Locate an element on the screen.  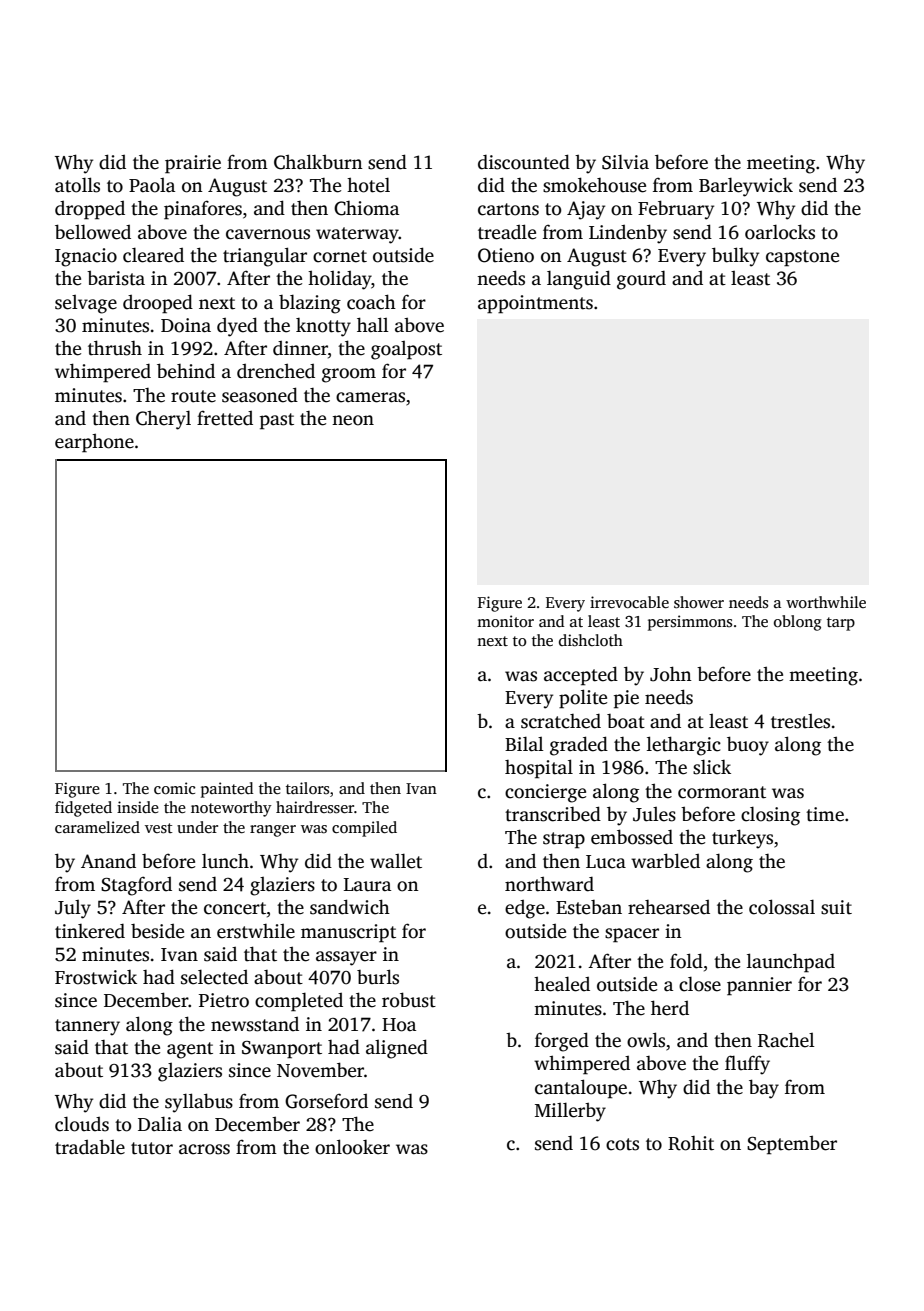
Silvia is located at coordinates (625, 162).
